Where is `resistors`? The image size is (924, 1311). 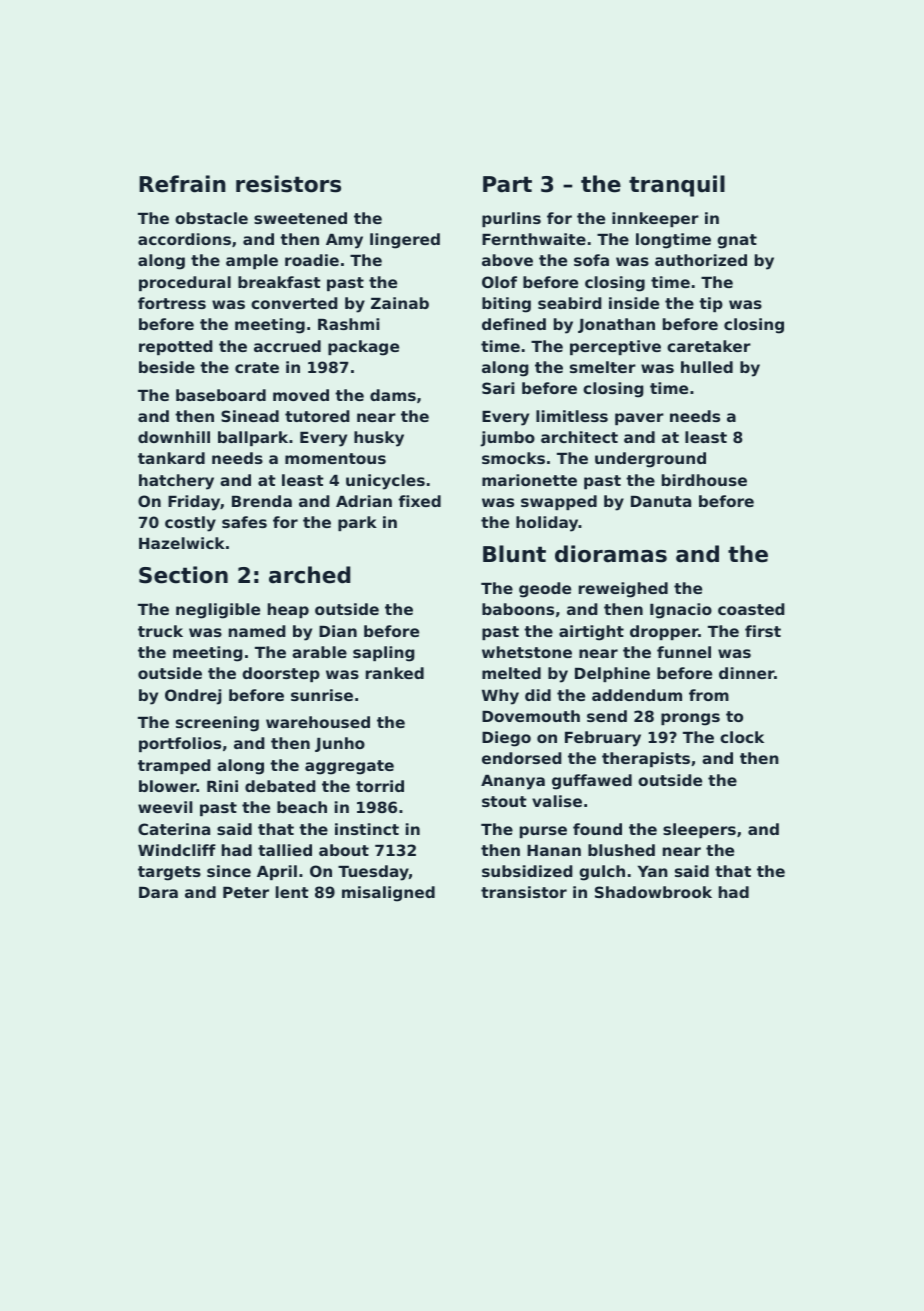 resistors is located at coordinates (288, 184).
